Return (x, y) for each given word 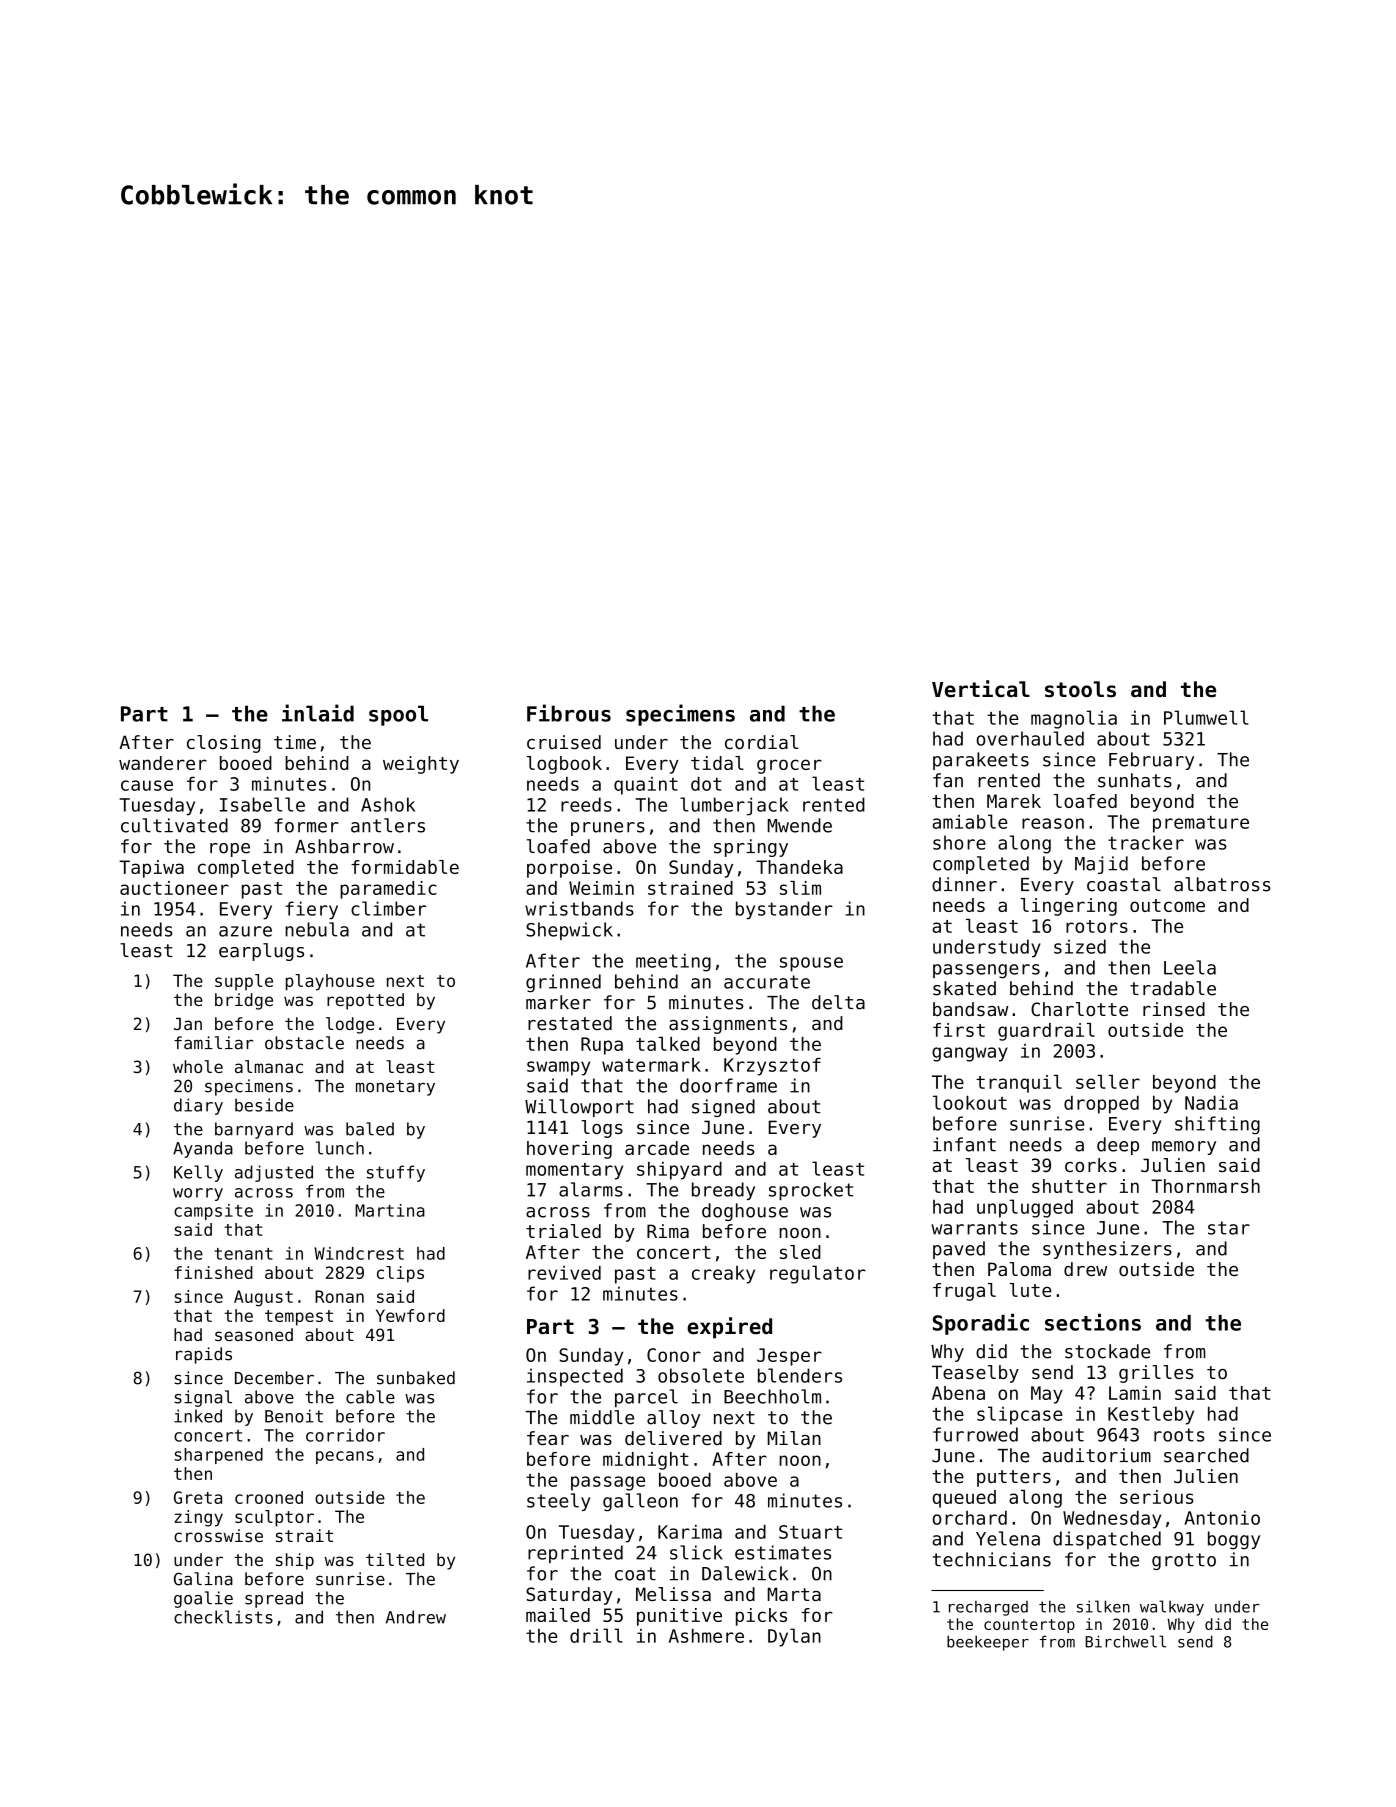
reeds (586, 804)
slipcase (1020, 1415)
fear (548, 1438)
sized (1080, 946)
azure (245, 931)
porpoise (569, 869)
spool (398, 715)
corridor (345, 1435)
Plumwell (1206, 717)
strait (304, 1535)
